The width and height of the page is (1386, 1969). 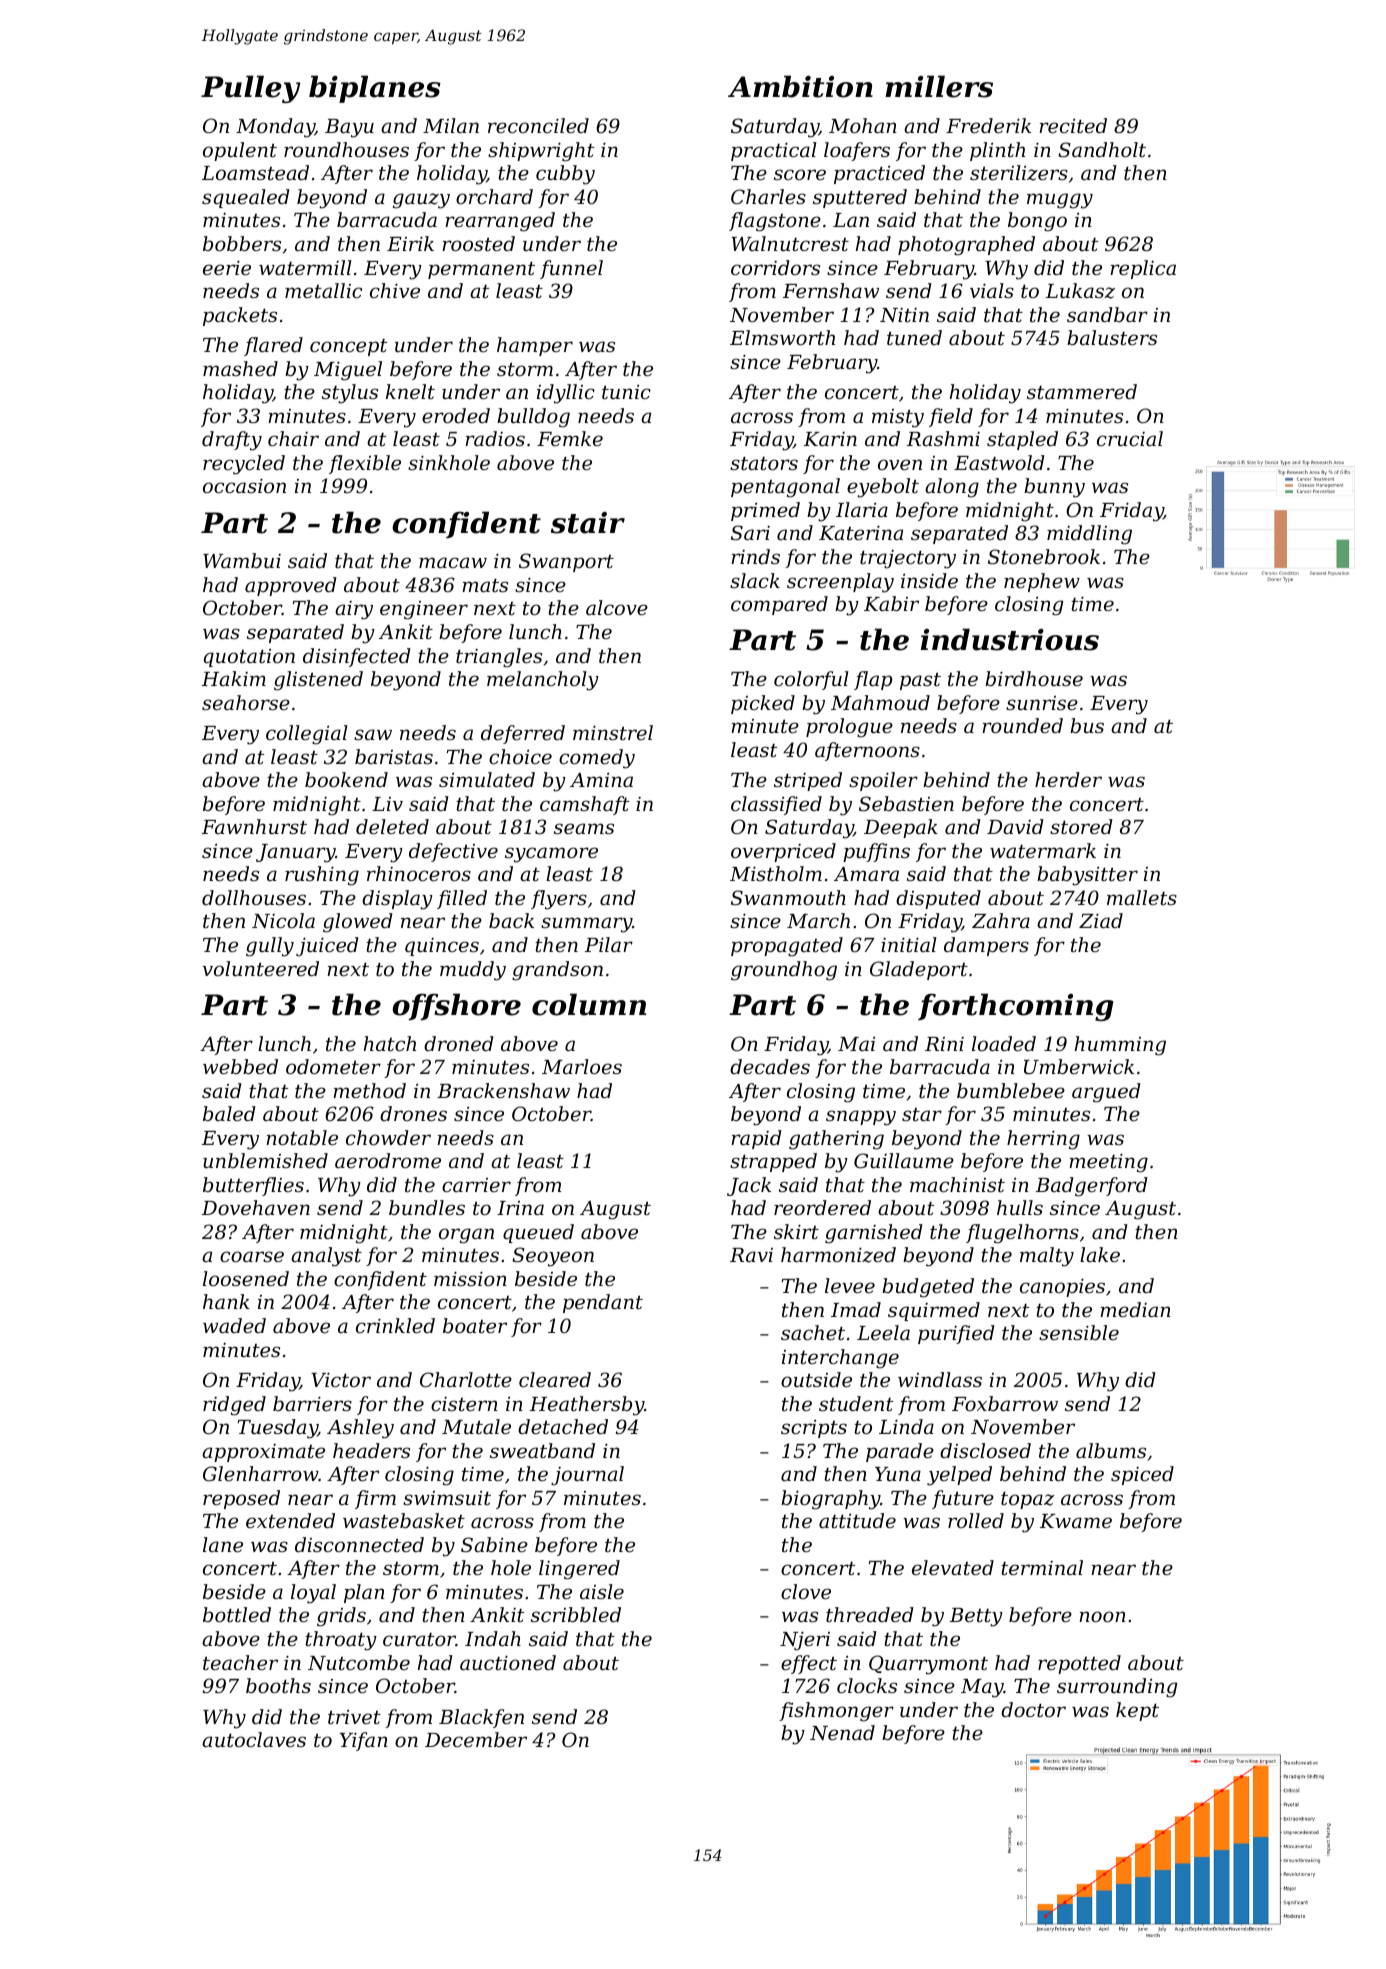 What do you see at coordinates (346, 149) in the page?
I see `roundhouses` at bounding box center [346, 149].
